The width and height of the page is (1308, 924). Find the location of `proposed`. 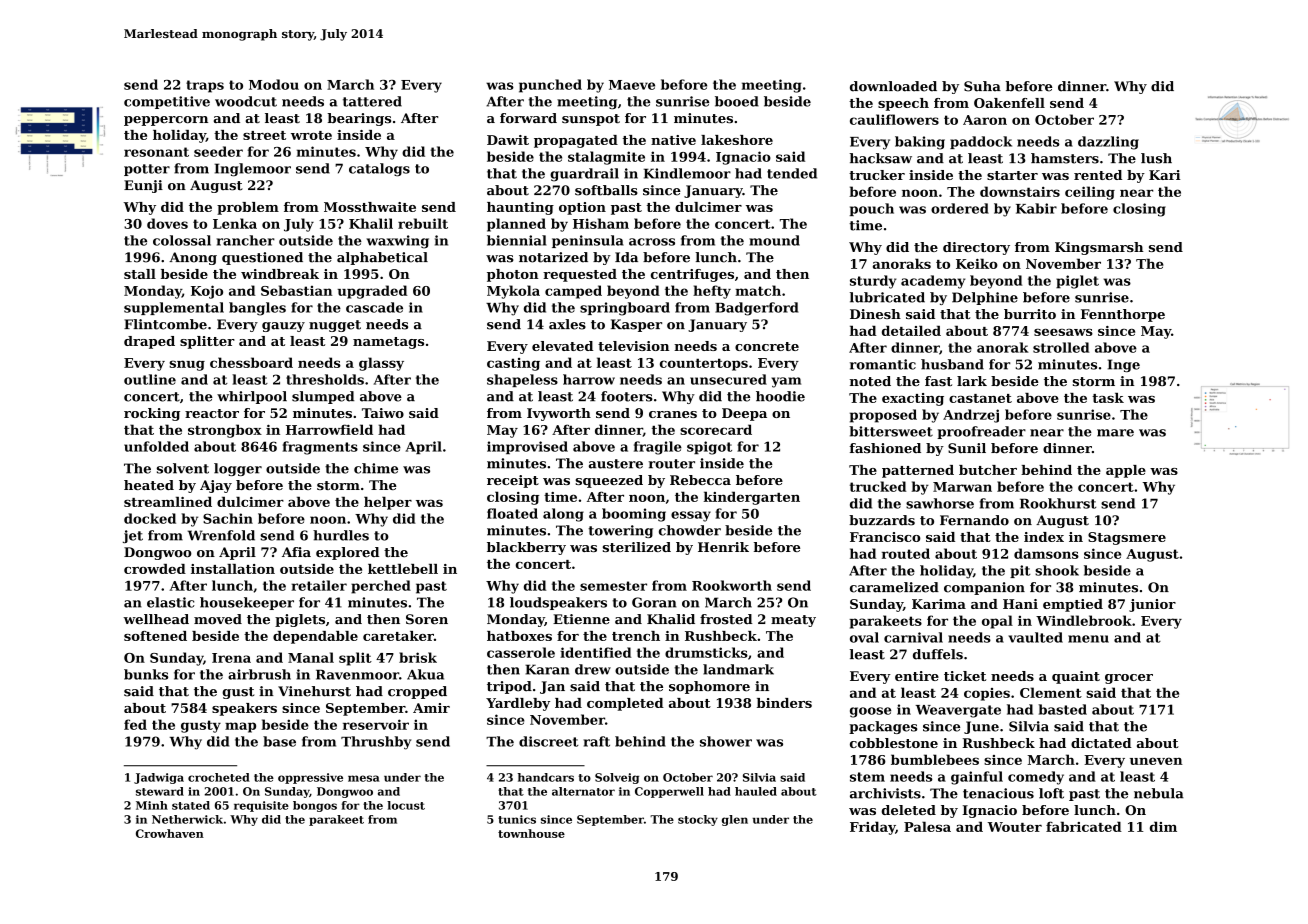

proposed is located at coordinates (883, 416).
